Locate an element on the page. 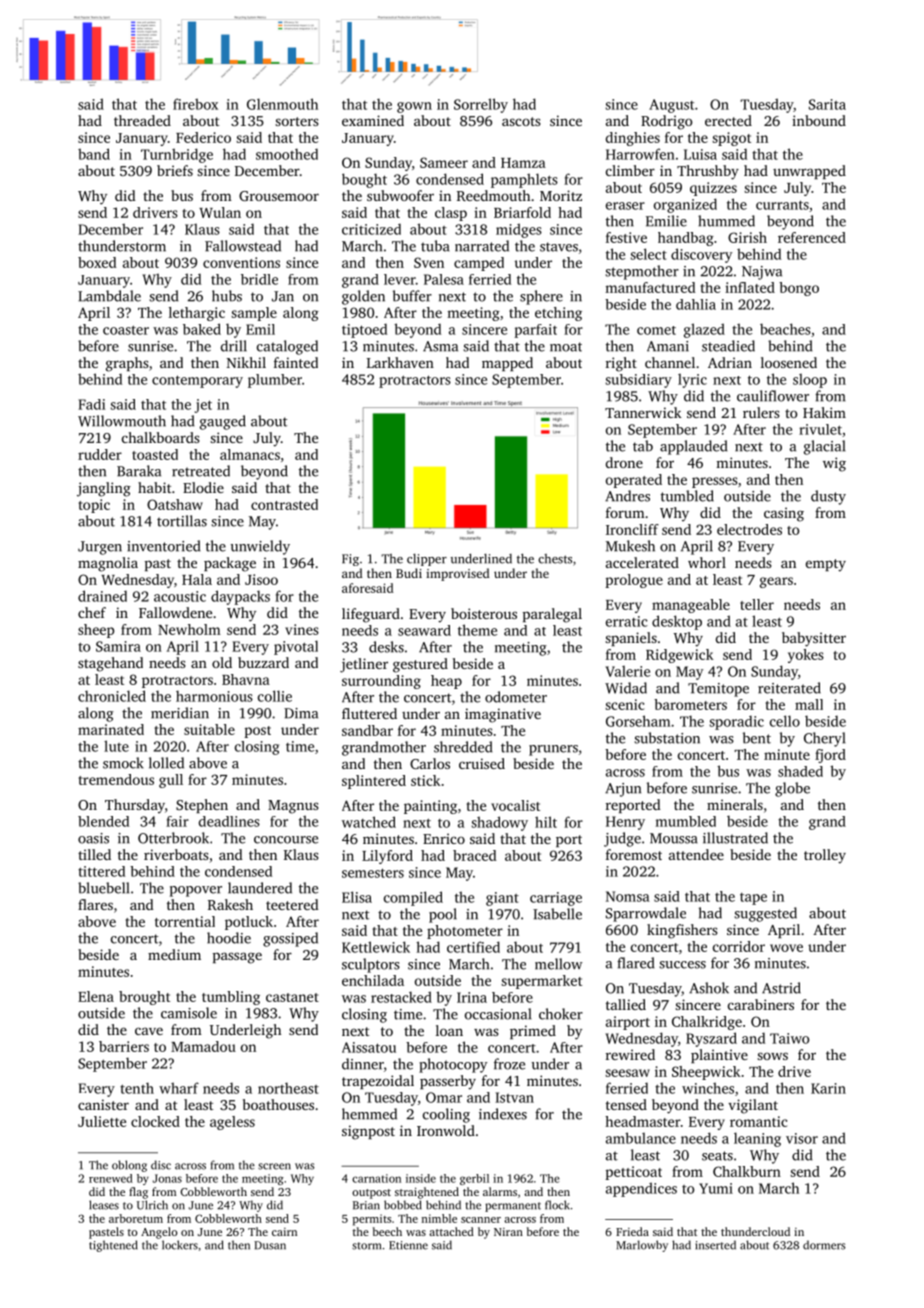 Image resolution: width=924 pixels, height=1308 pixels. Etienne is located at coordinates (408, 1245).
